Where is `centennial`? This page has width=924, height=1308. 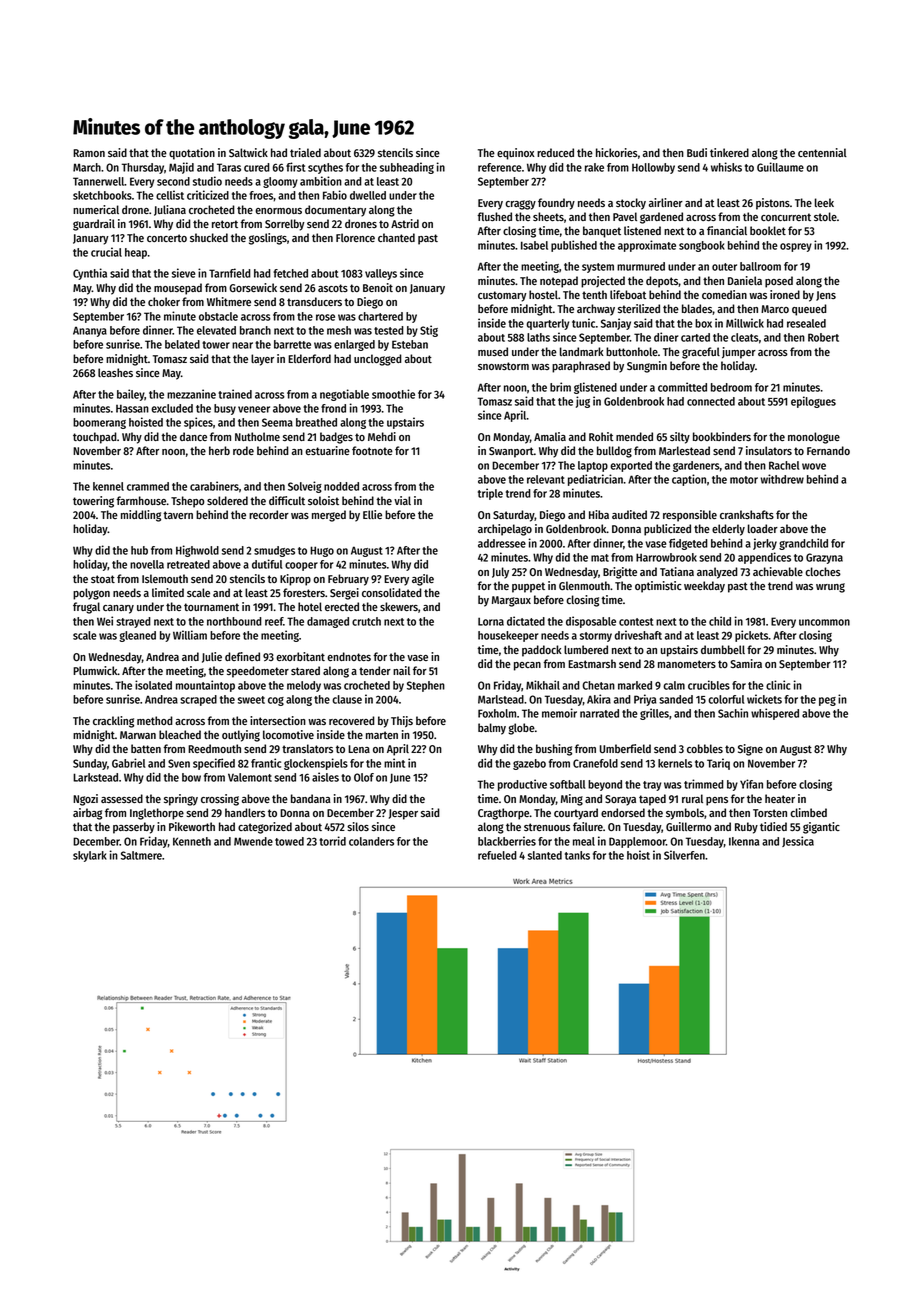
centennial is located at coordinates (822, 152).
